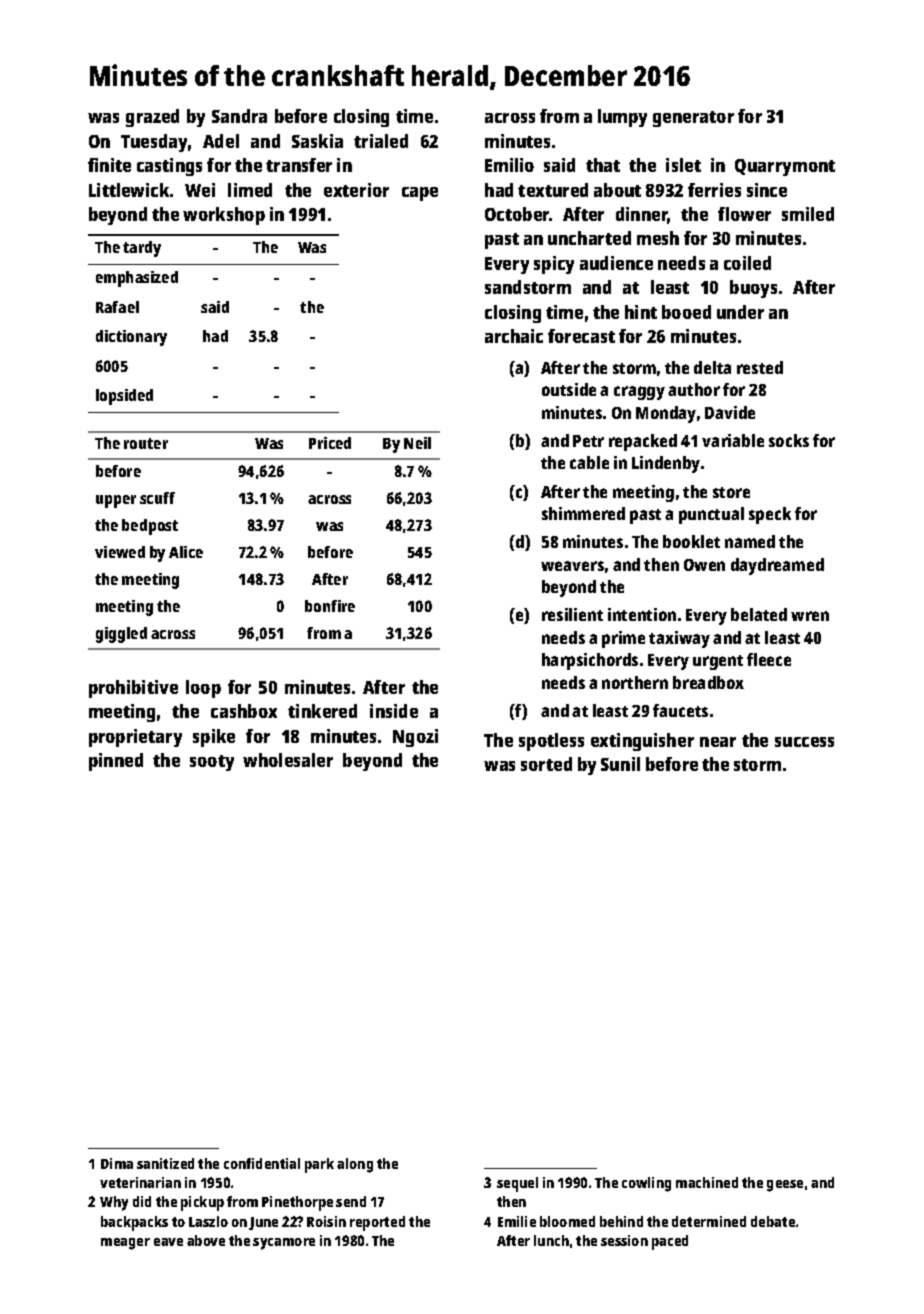 Image resolution: width=924 pixels, height=1314 pixels. What do you see at coordinates (165, 1163) in the screenshot?
I see `sanitized` at bounding box center [165, 1163].
